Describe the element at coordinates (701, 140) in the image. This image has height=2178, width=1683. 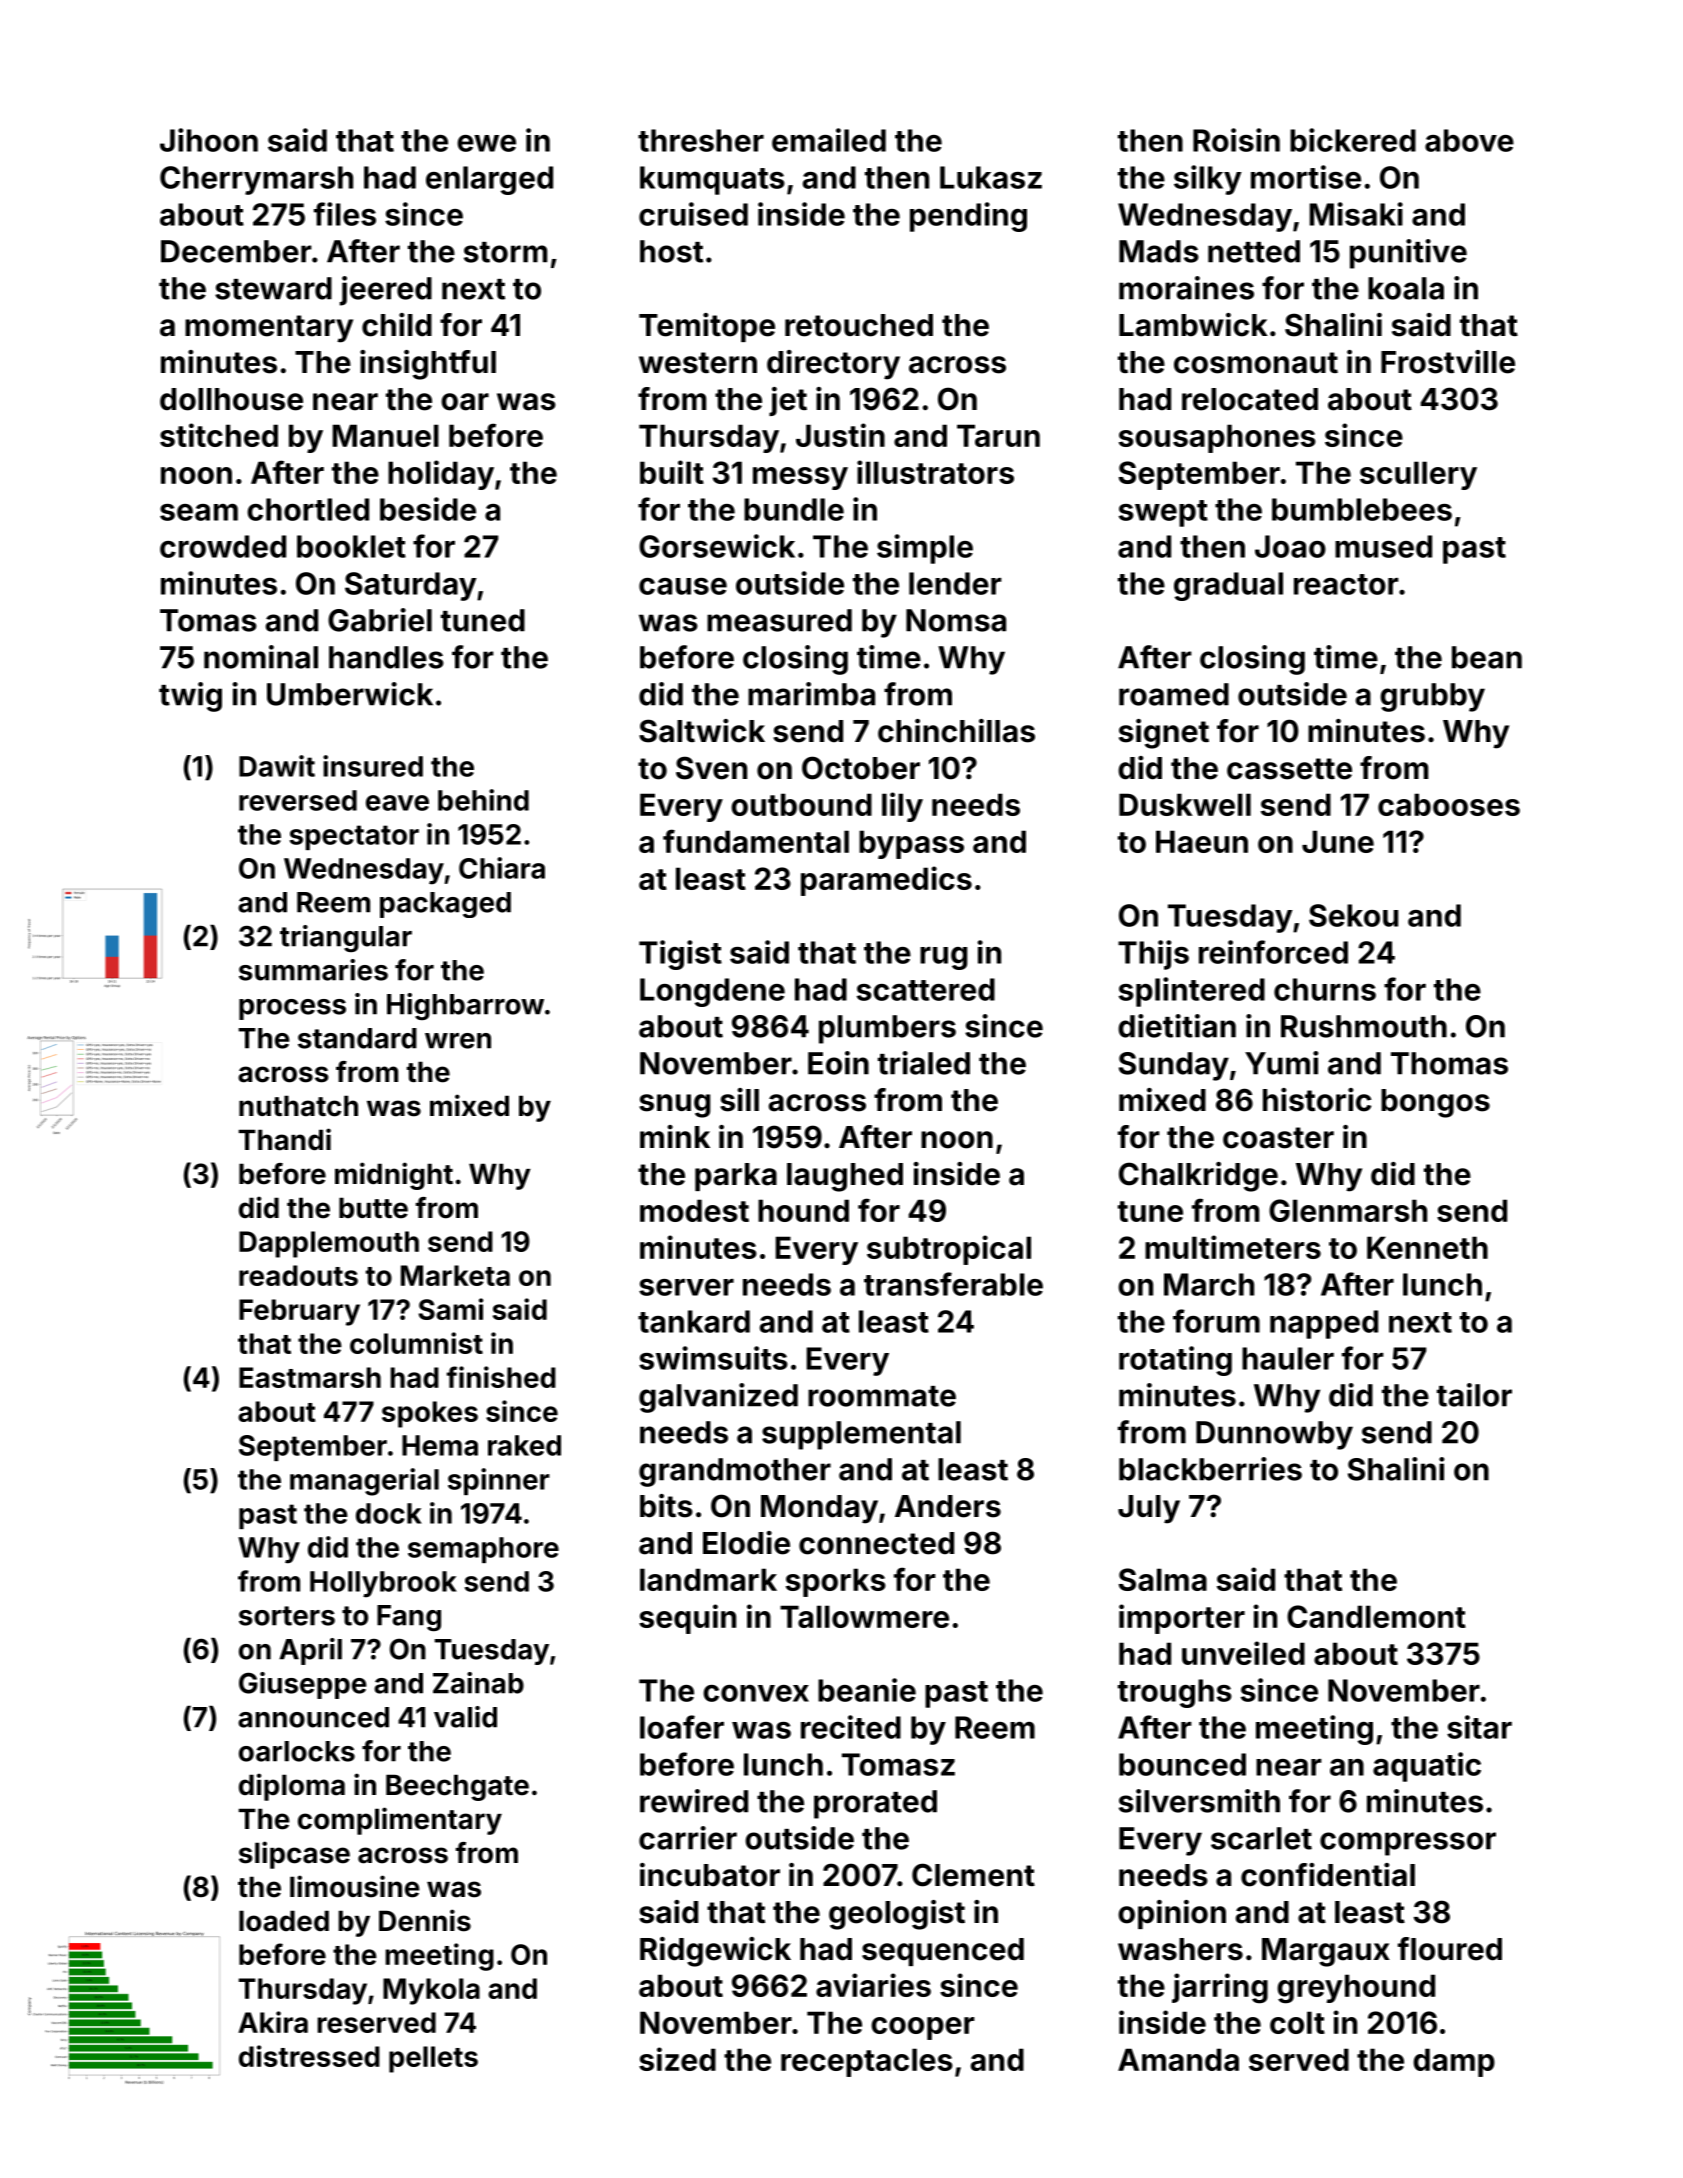
I see `thresher` at that location.
